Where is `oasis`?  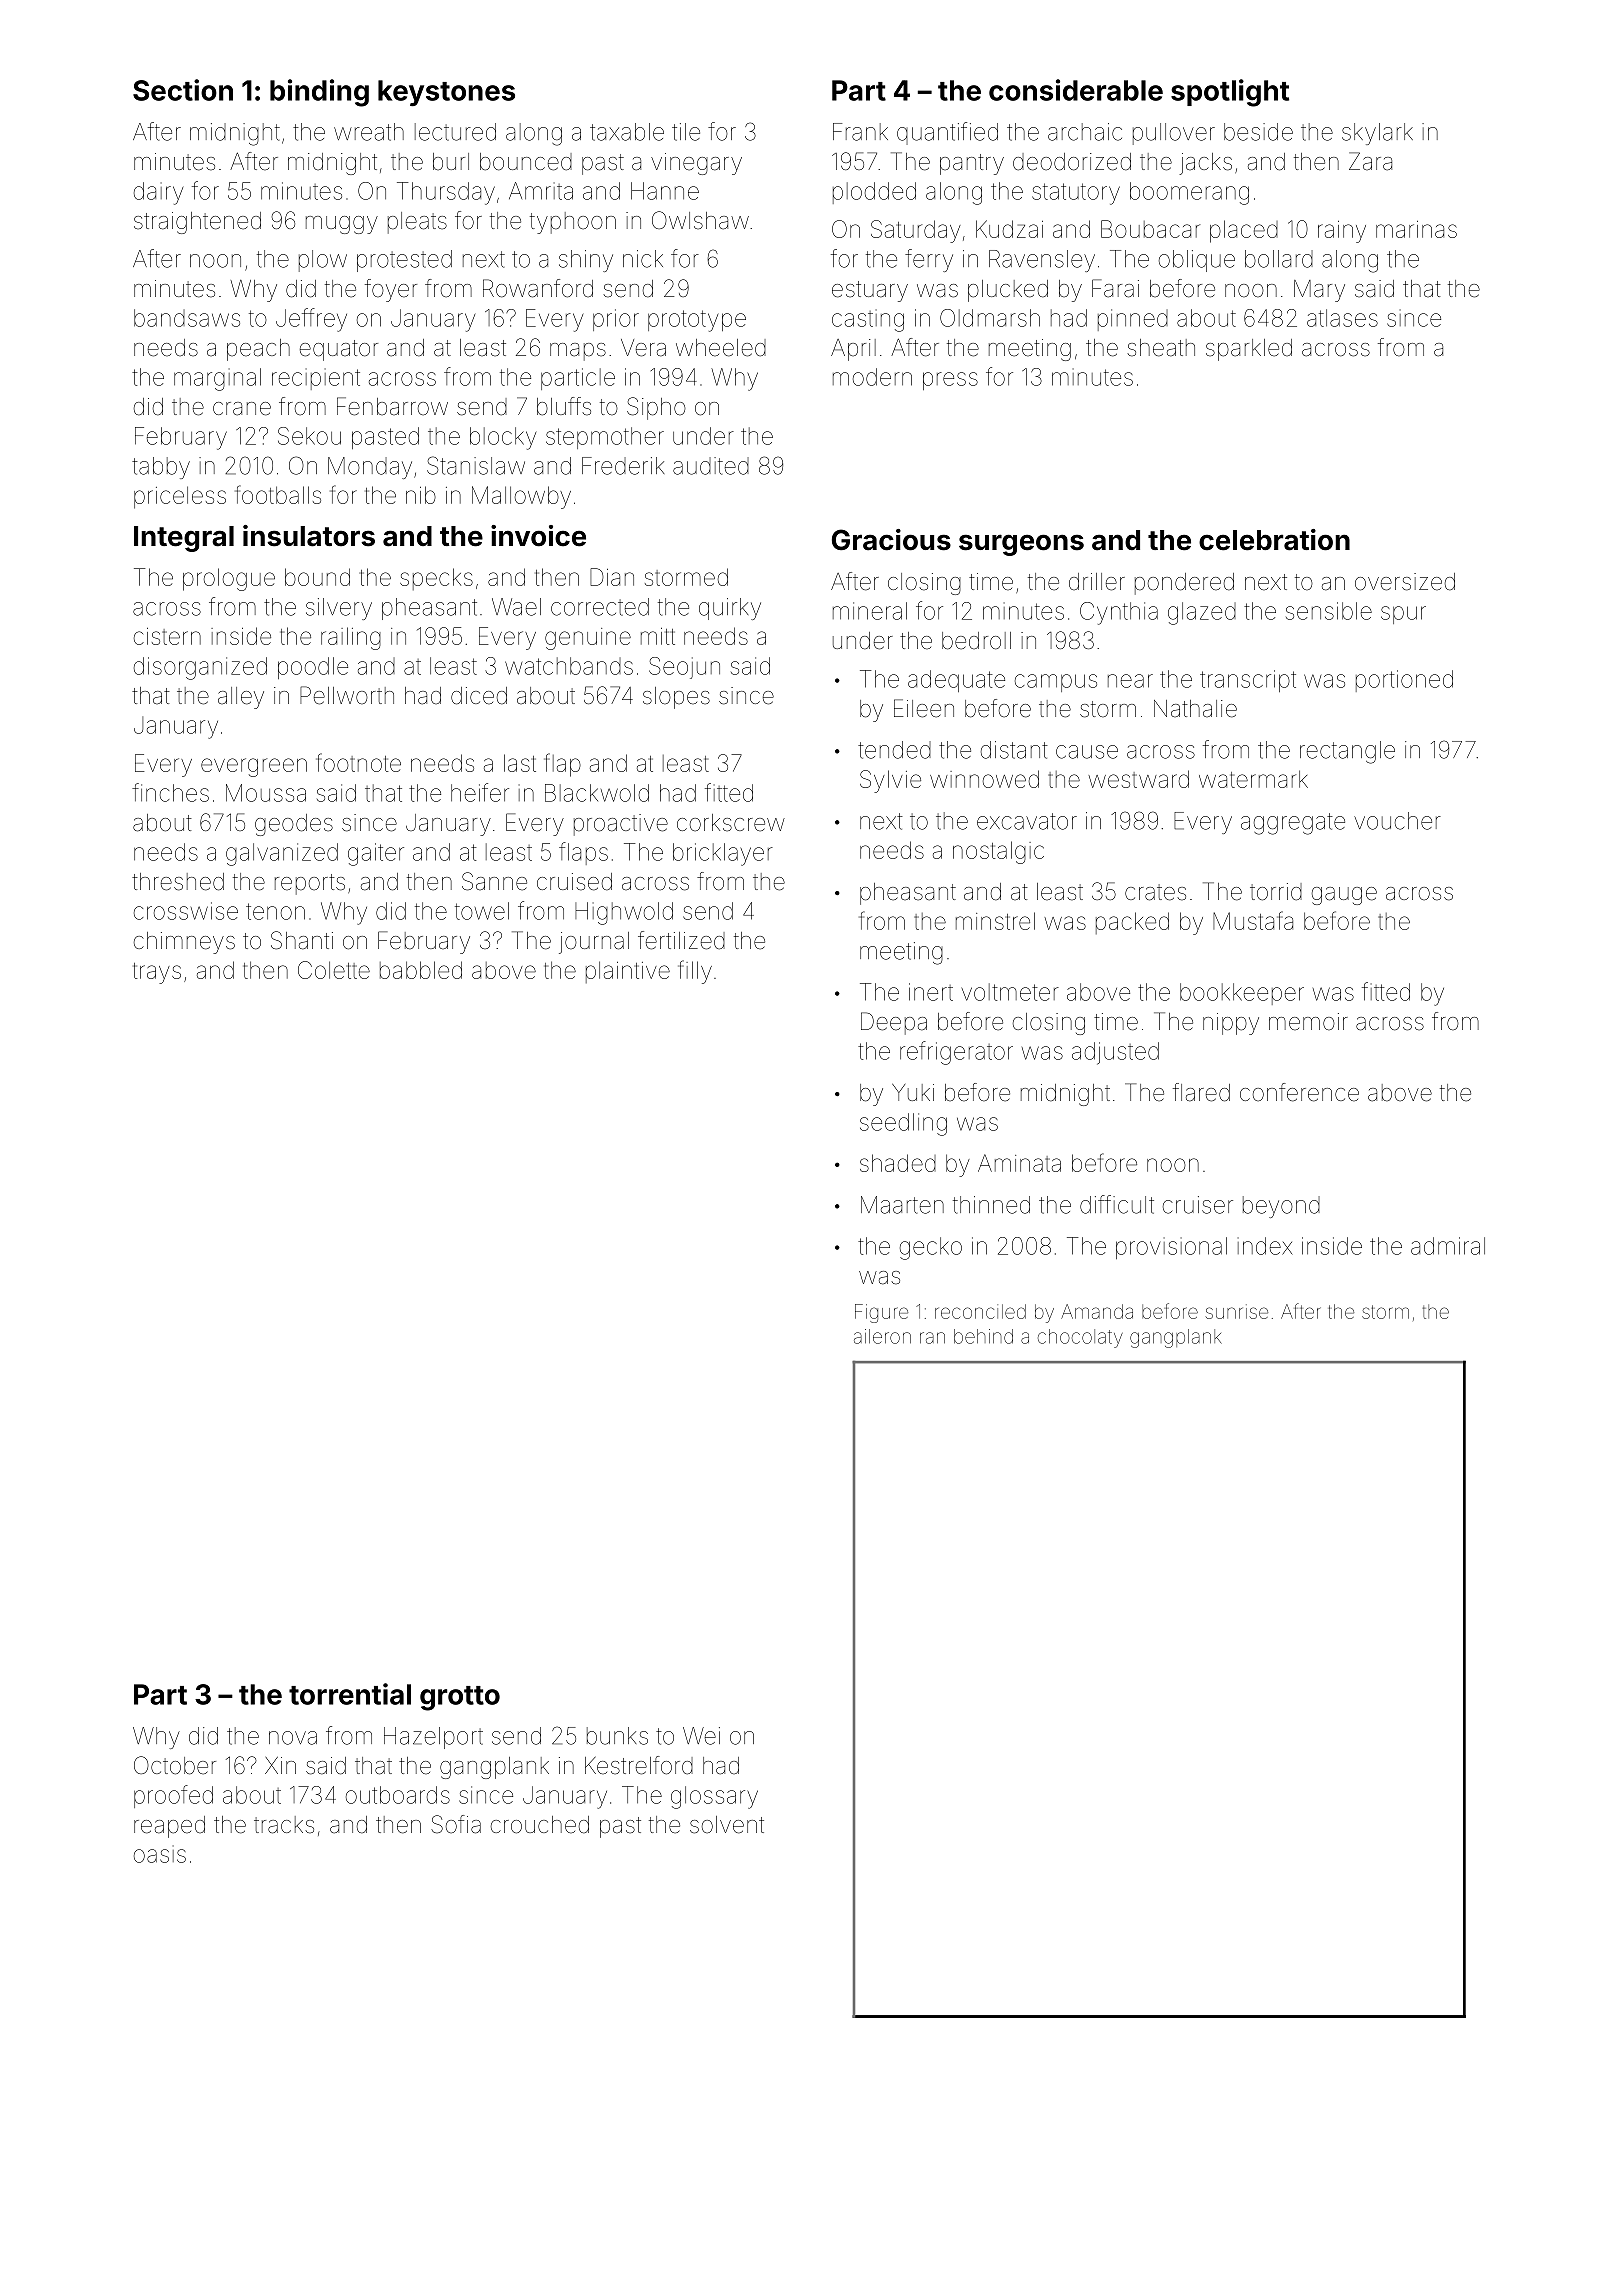
oasis is located at coordinates (160, 1854).
